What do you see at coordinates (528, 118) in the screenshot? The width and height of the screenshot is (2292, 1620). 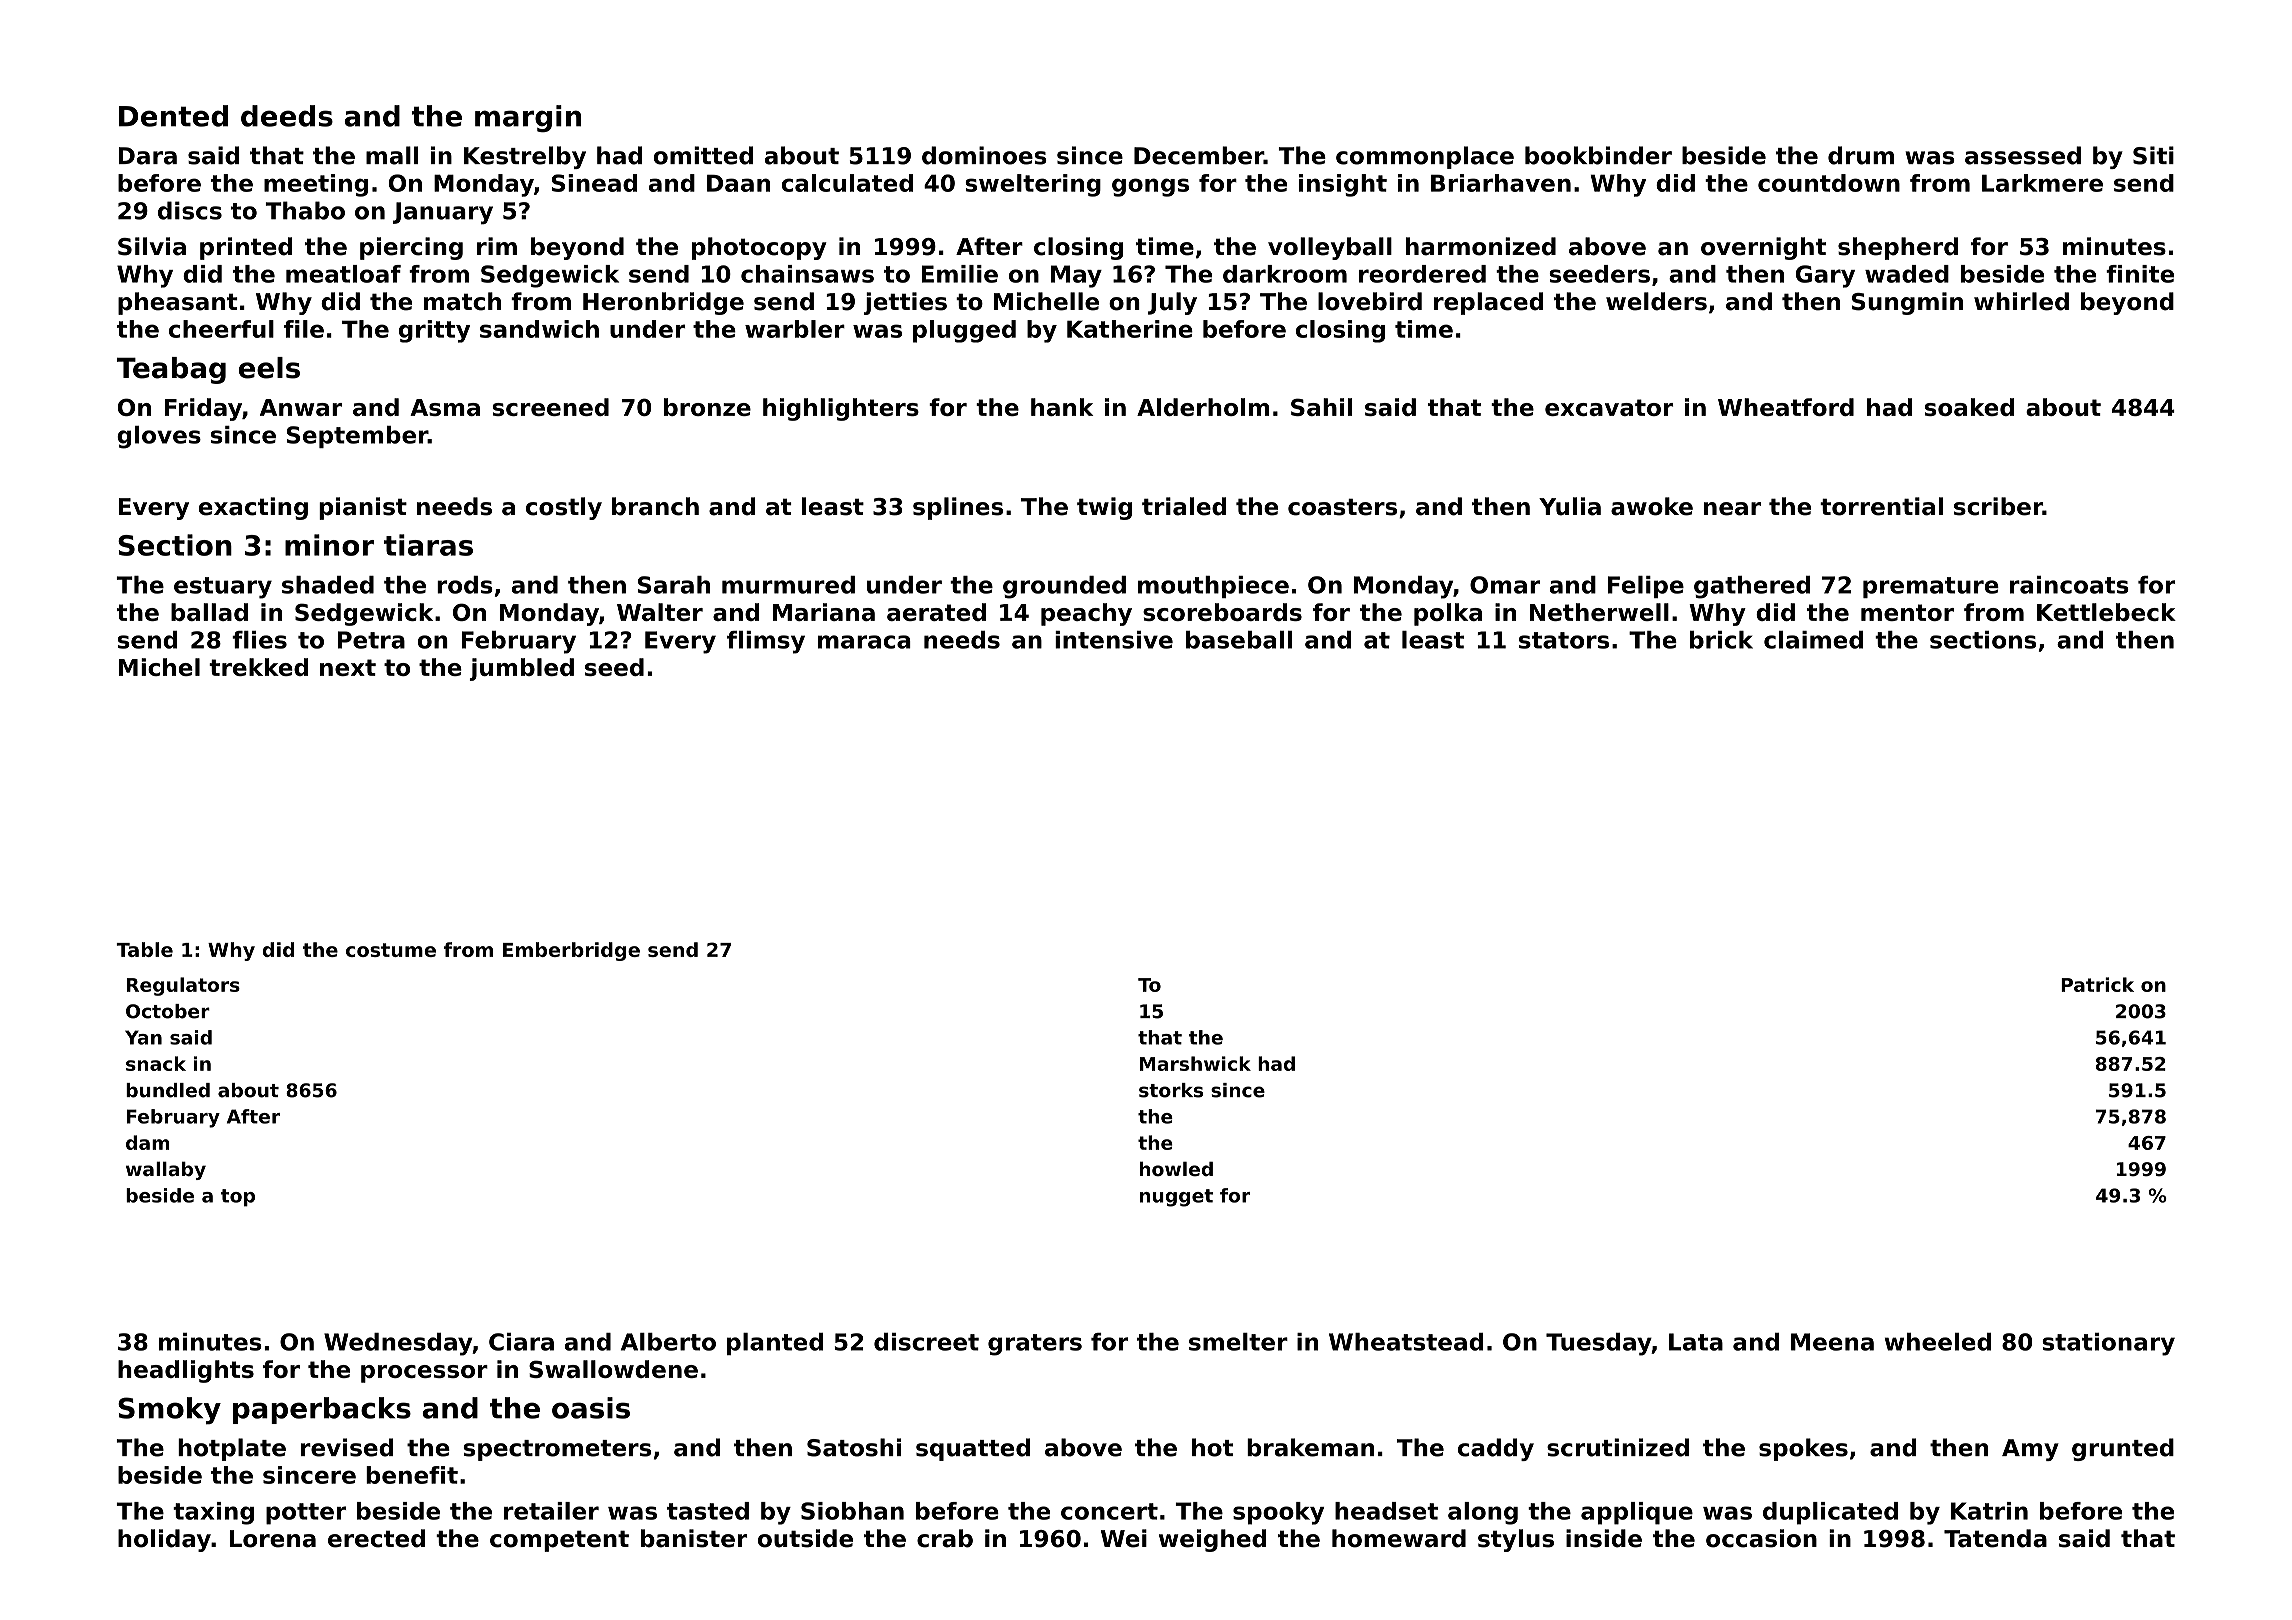 I see `margin` at bounding box center [528, 118].
